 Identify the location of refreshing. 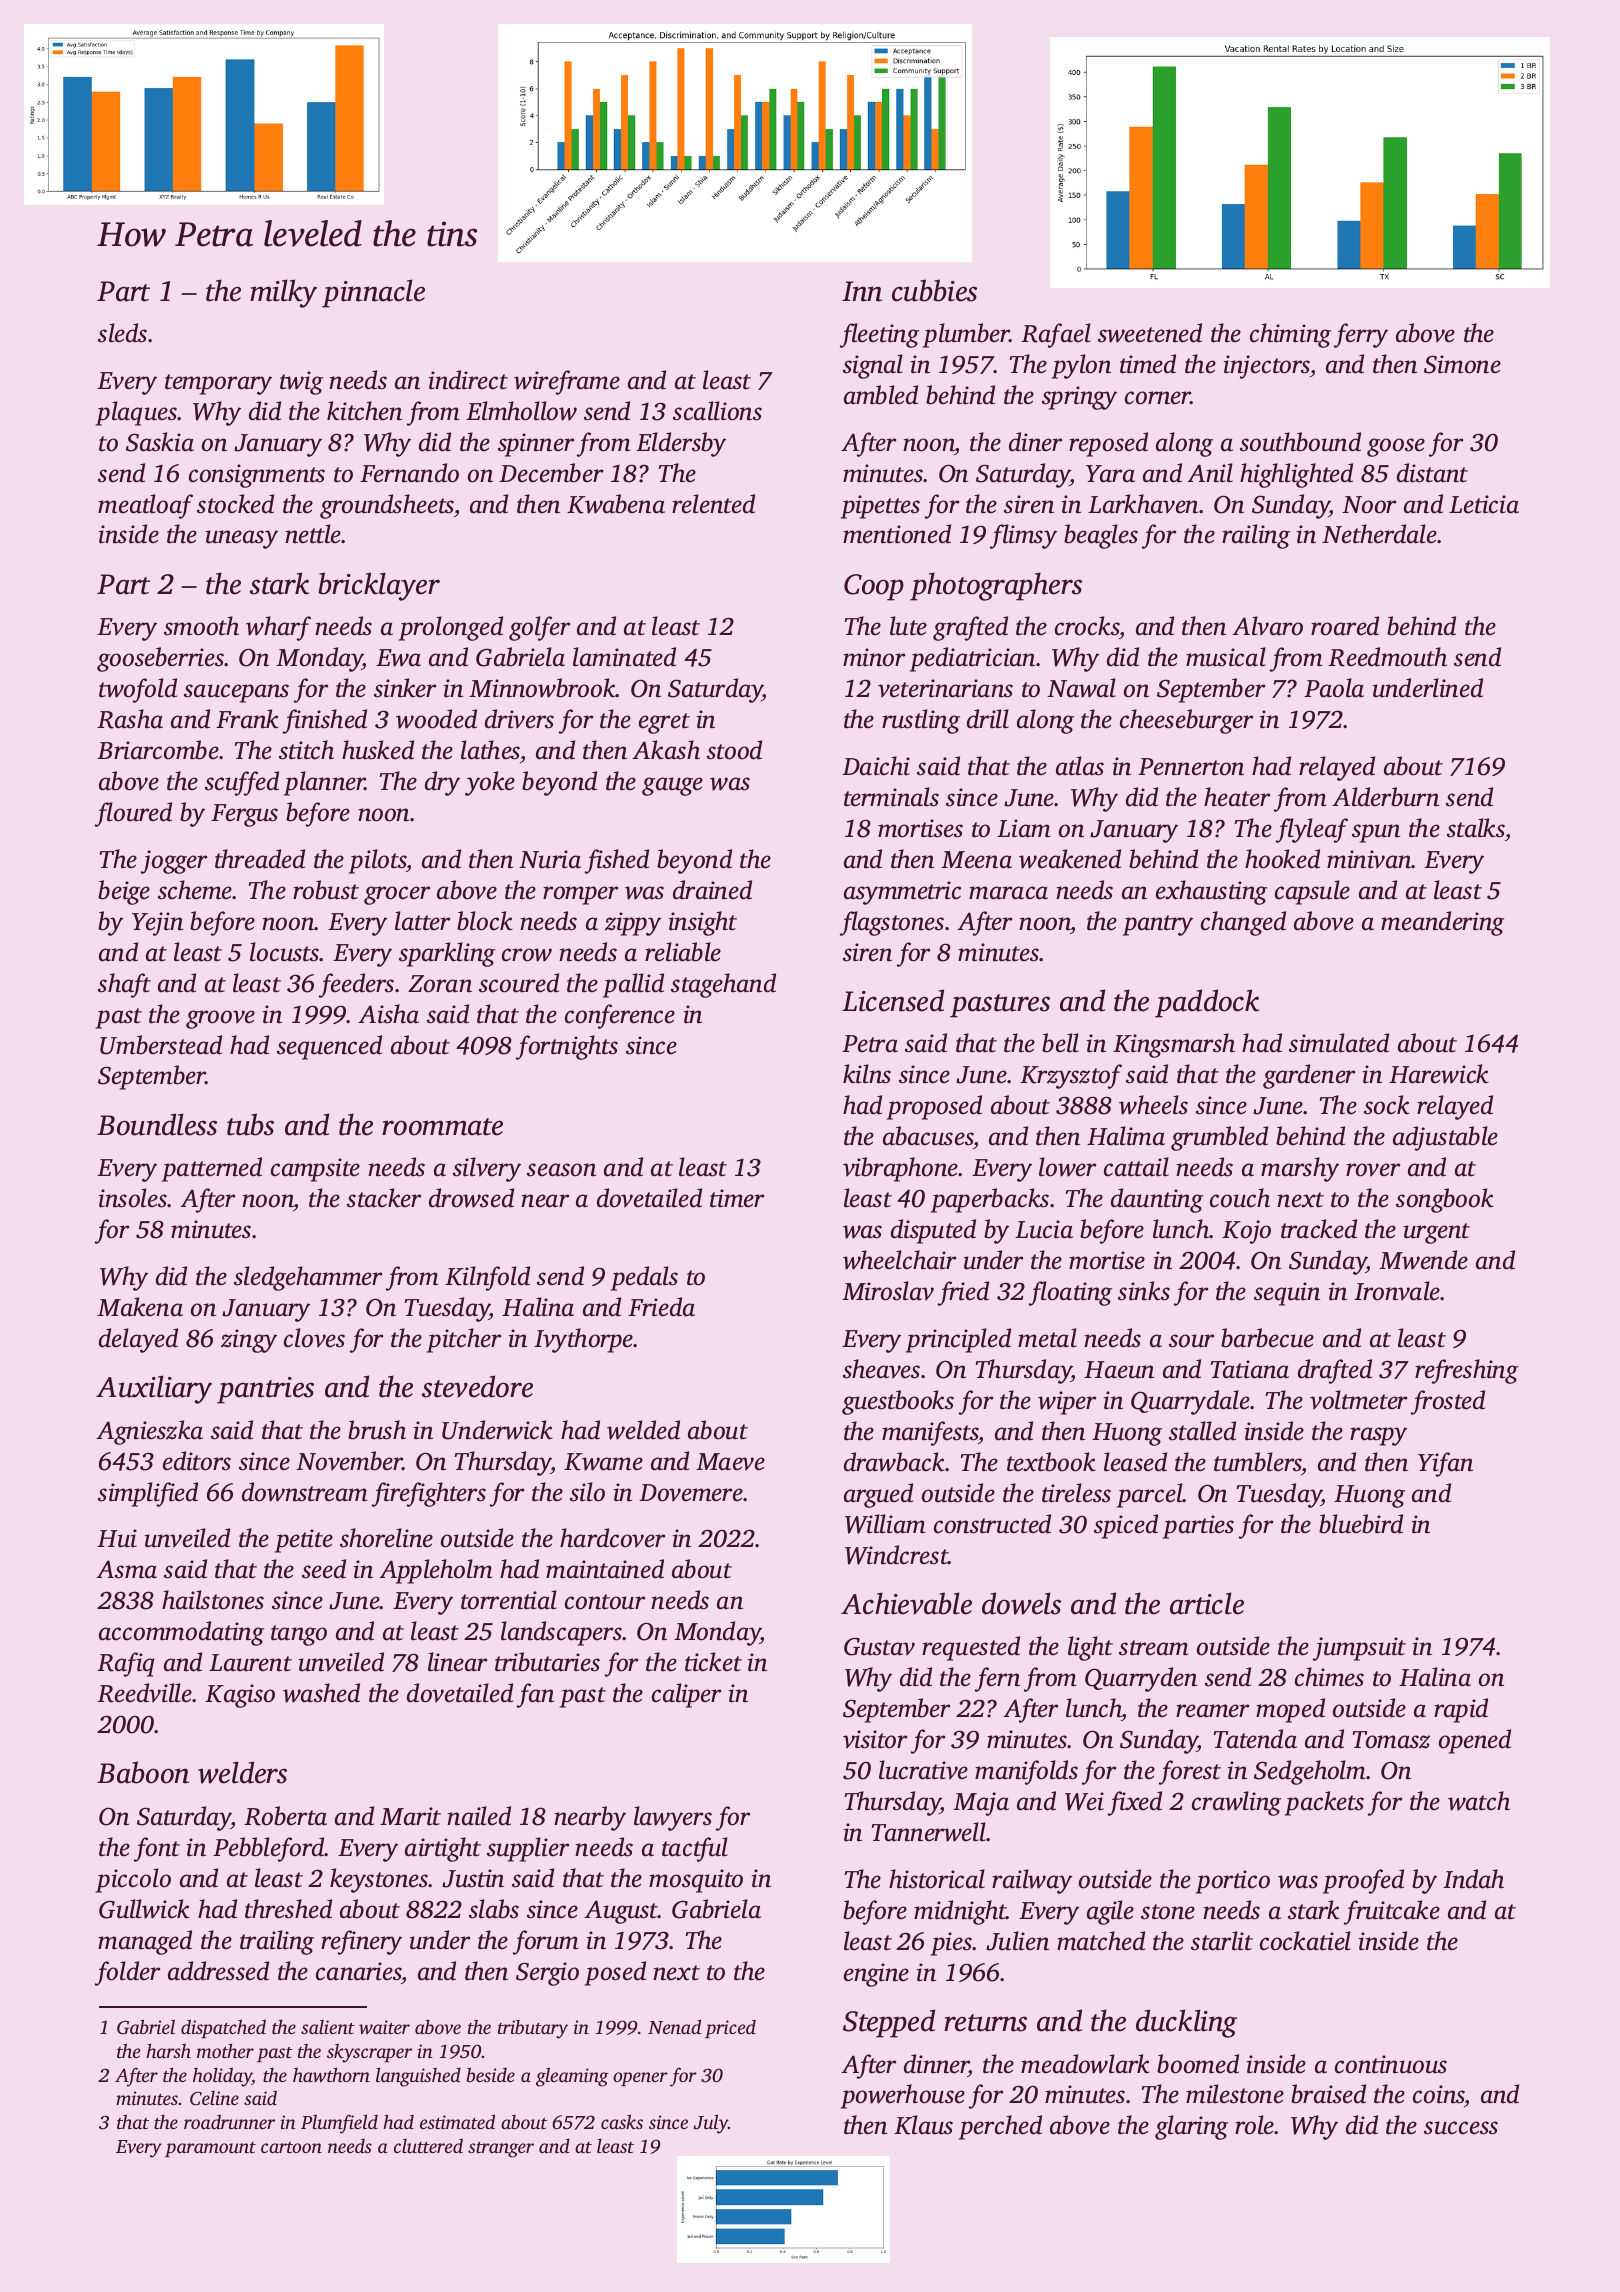
(1466, 1371).
